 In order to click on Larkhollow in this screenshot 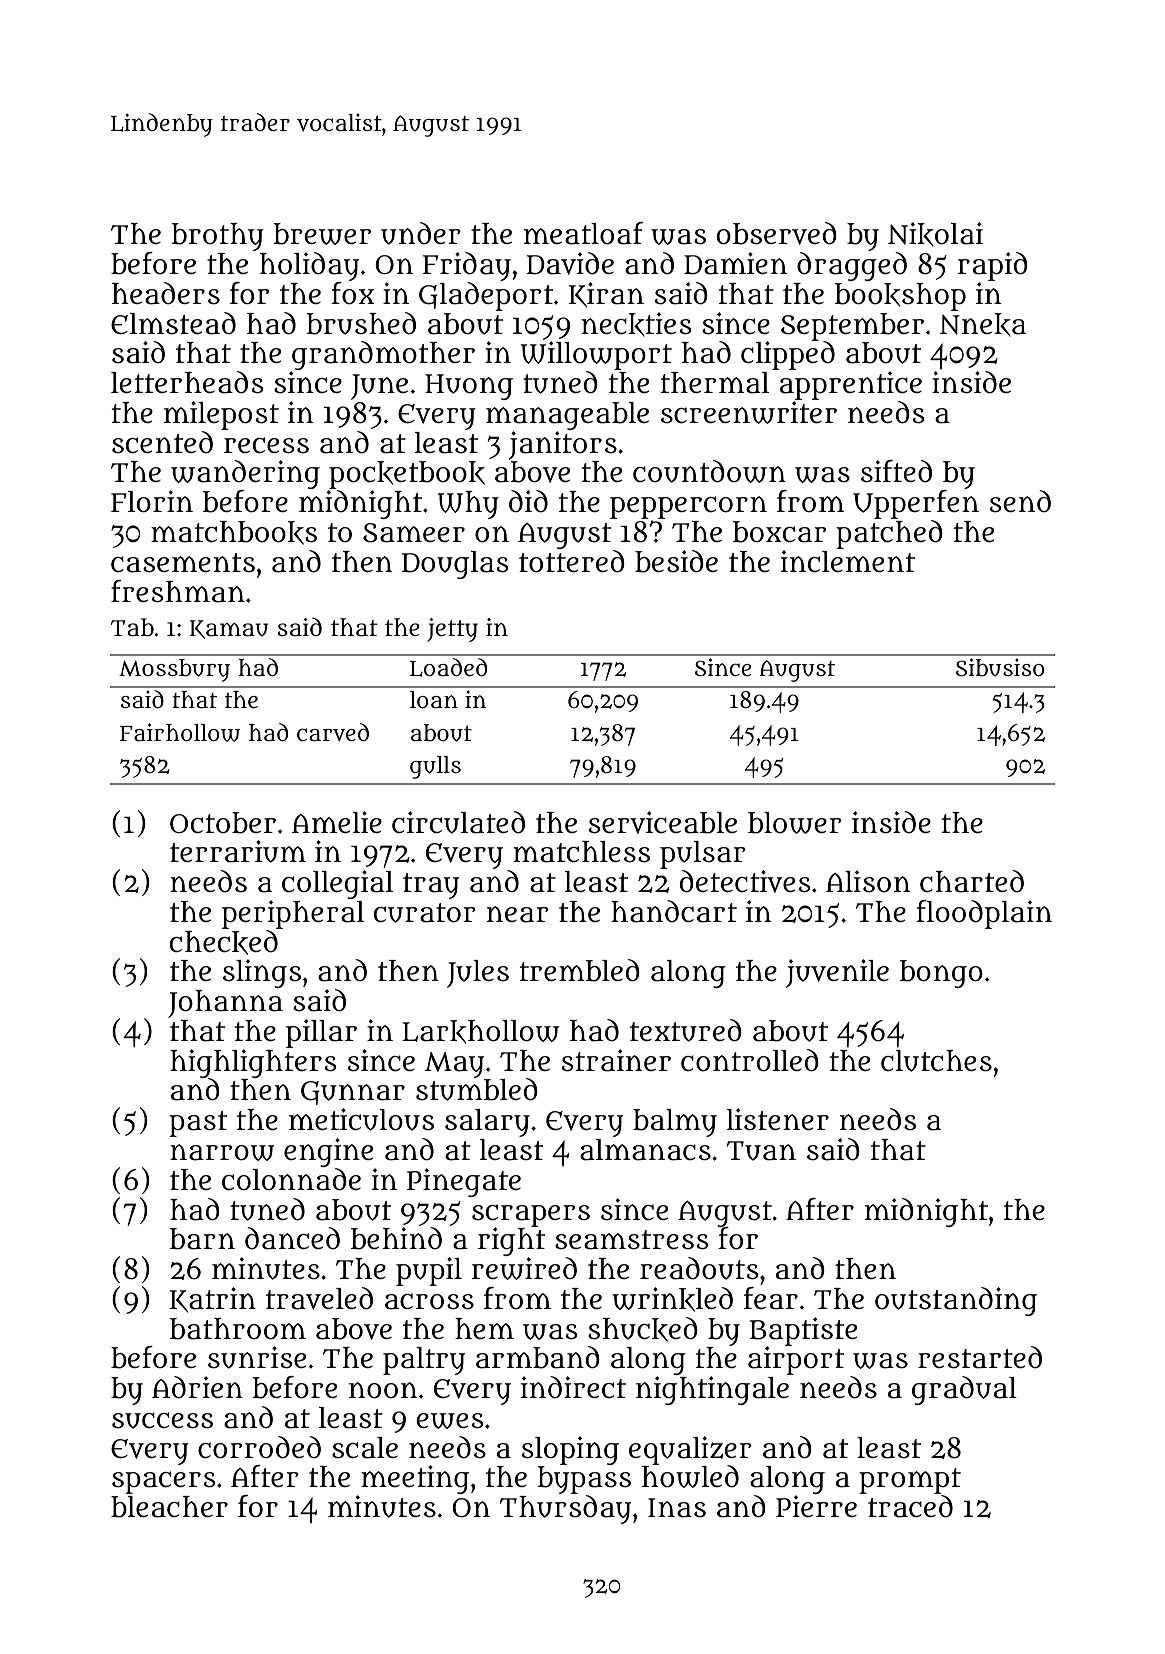, I will do `click(480, 1032)`.
